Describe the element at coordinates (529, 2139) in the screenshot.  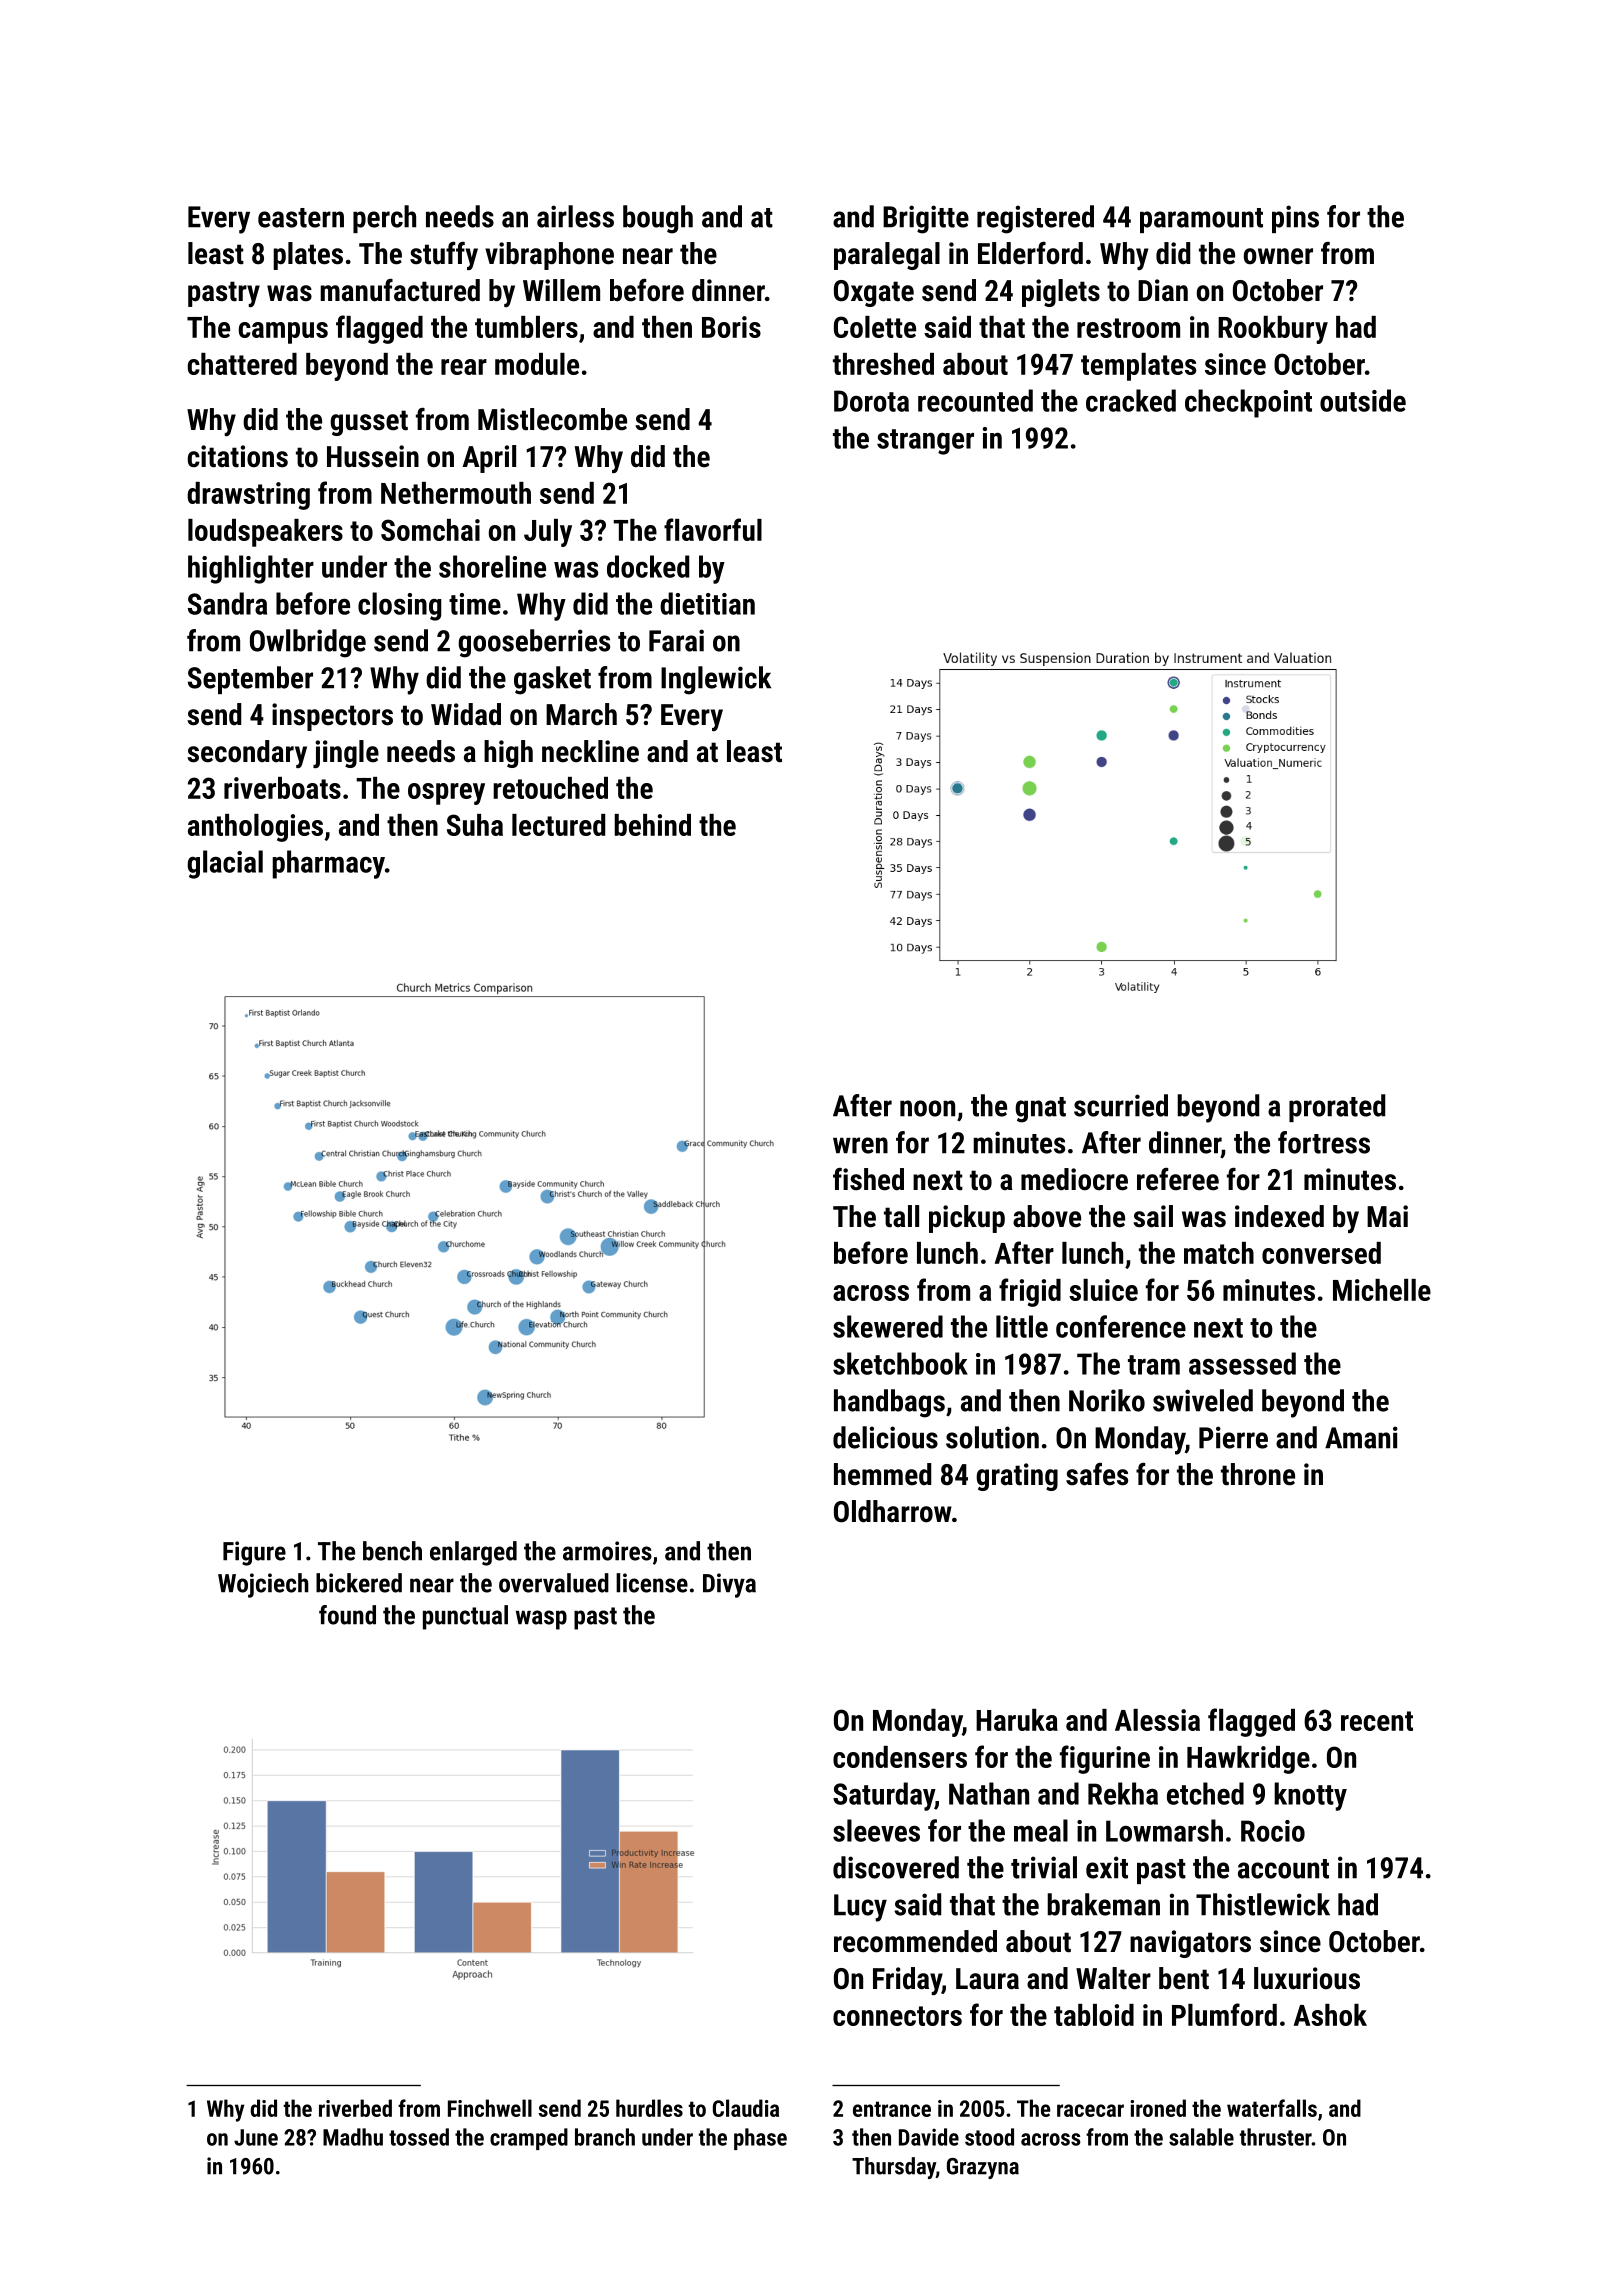
I see `cramped` at that location.
